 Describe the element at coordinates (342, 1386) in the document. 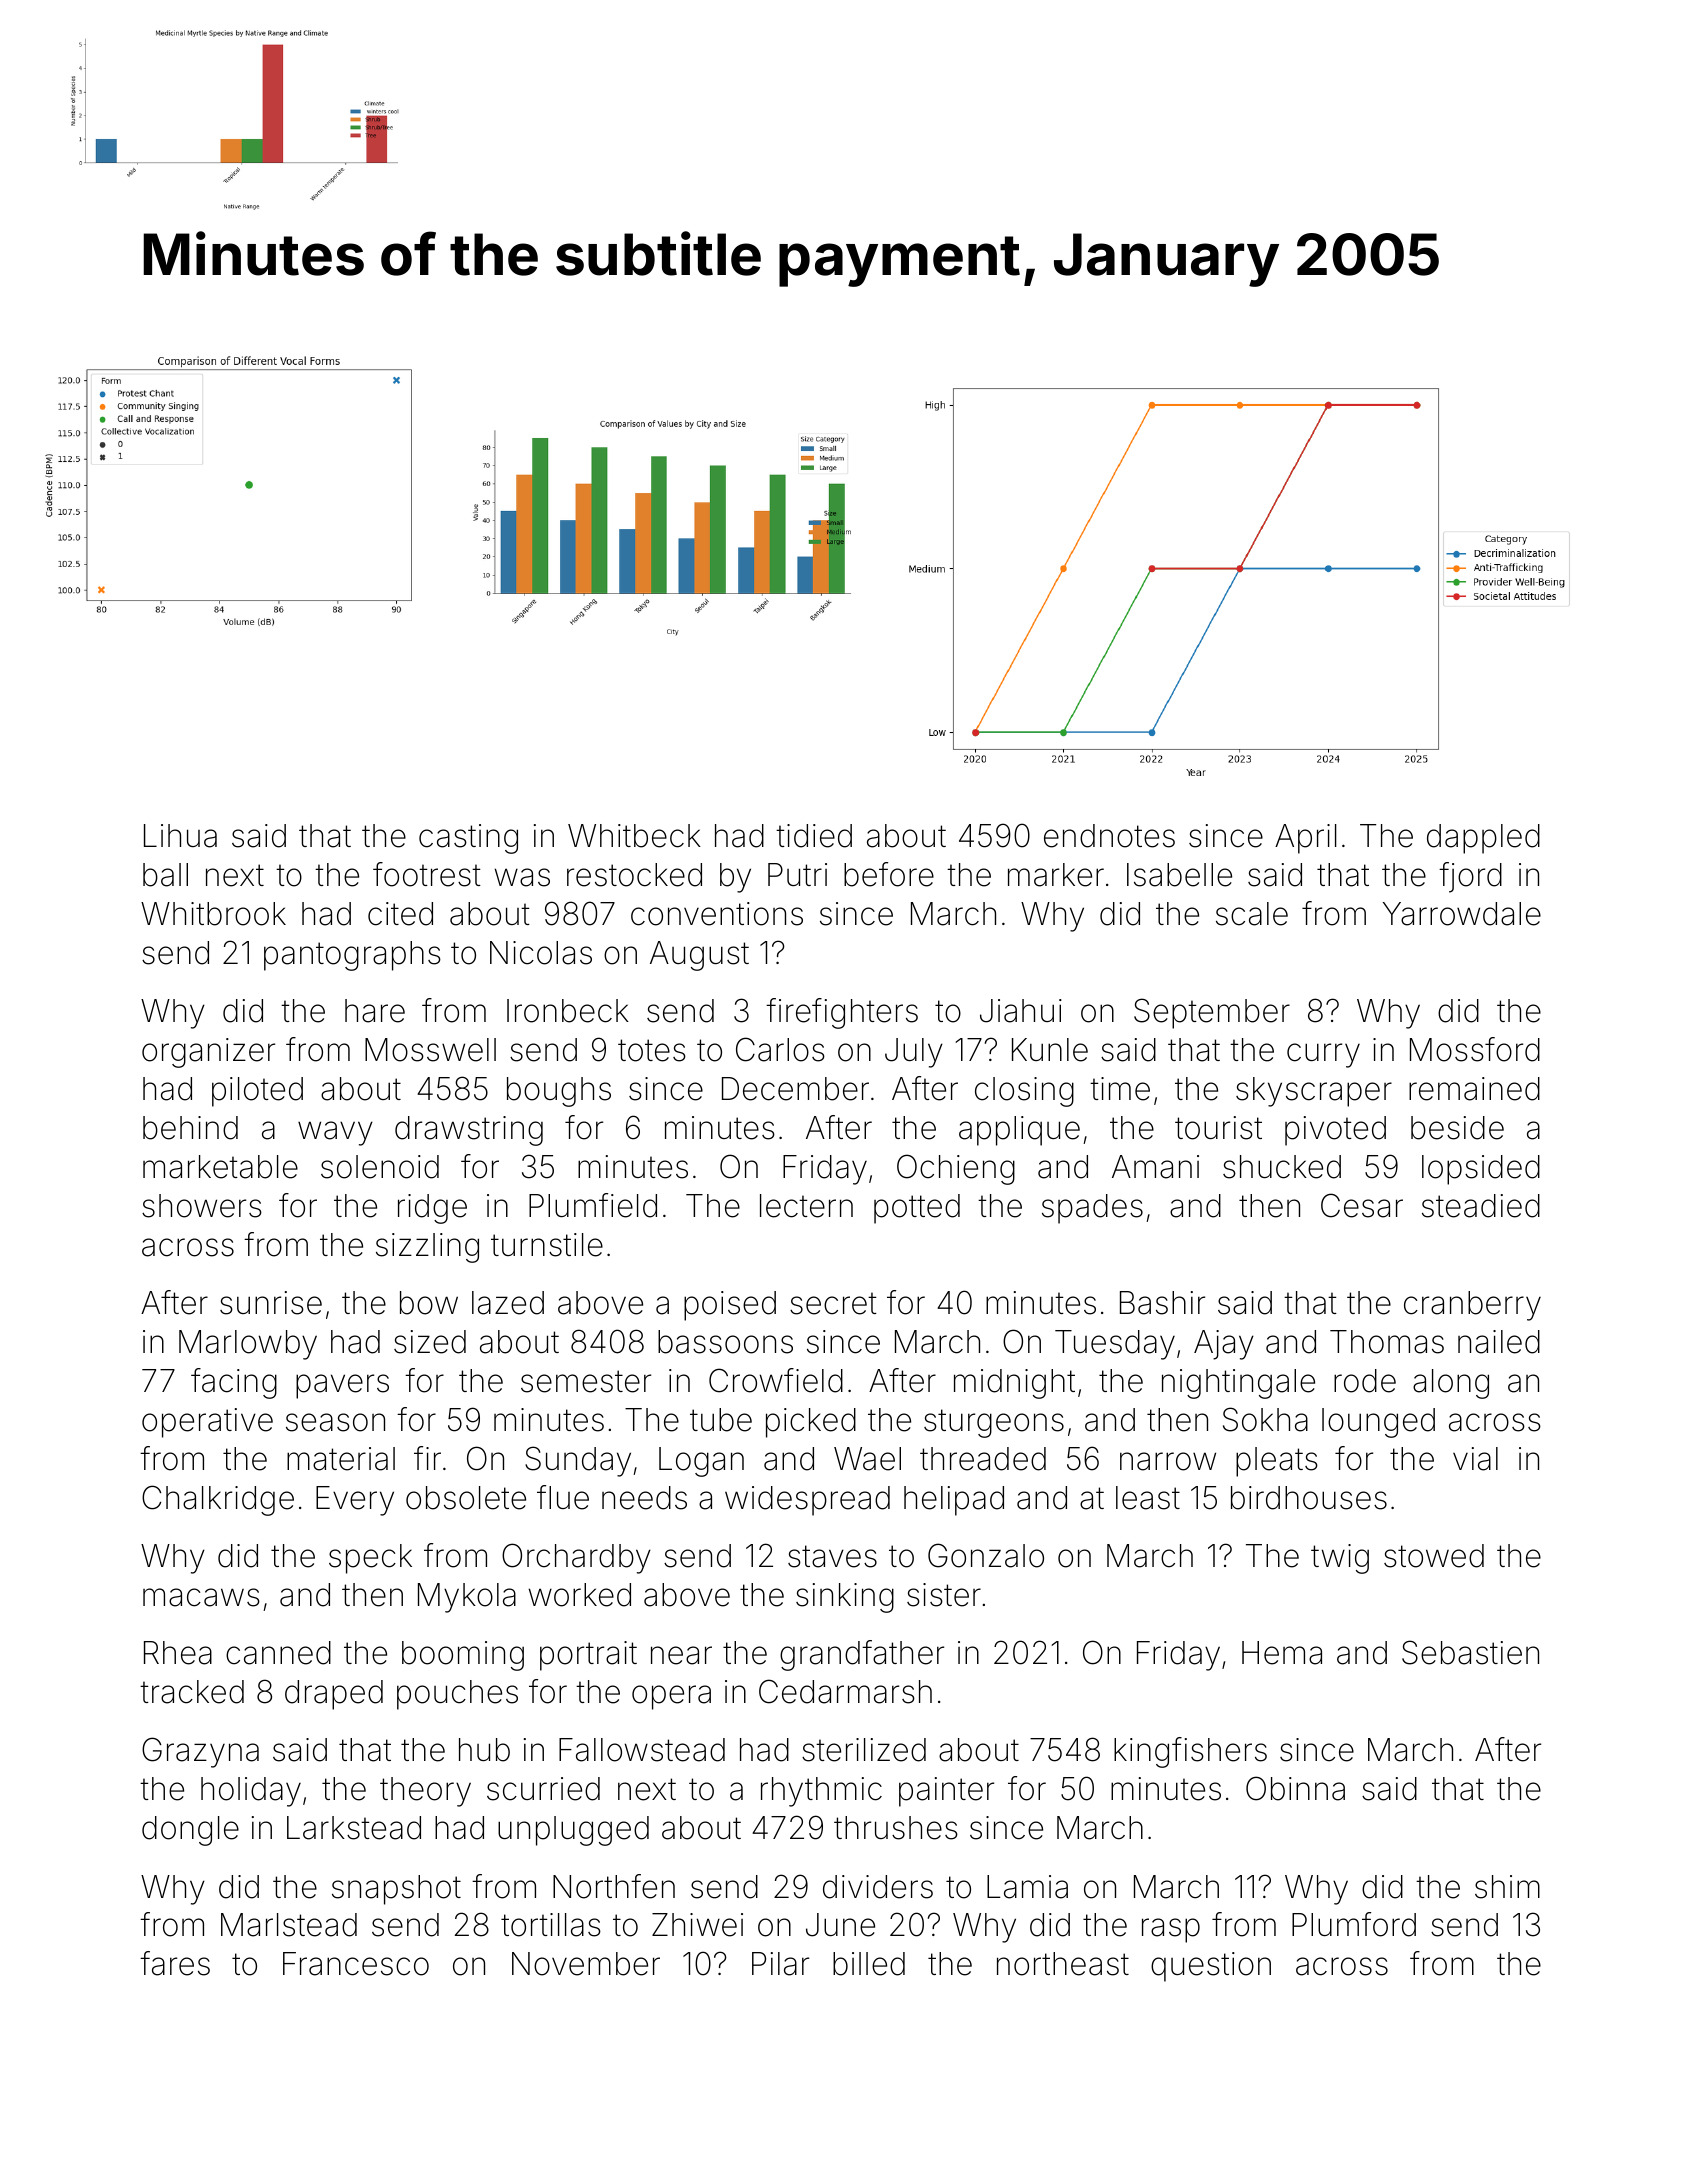

I see `pavers` at that location.
